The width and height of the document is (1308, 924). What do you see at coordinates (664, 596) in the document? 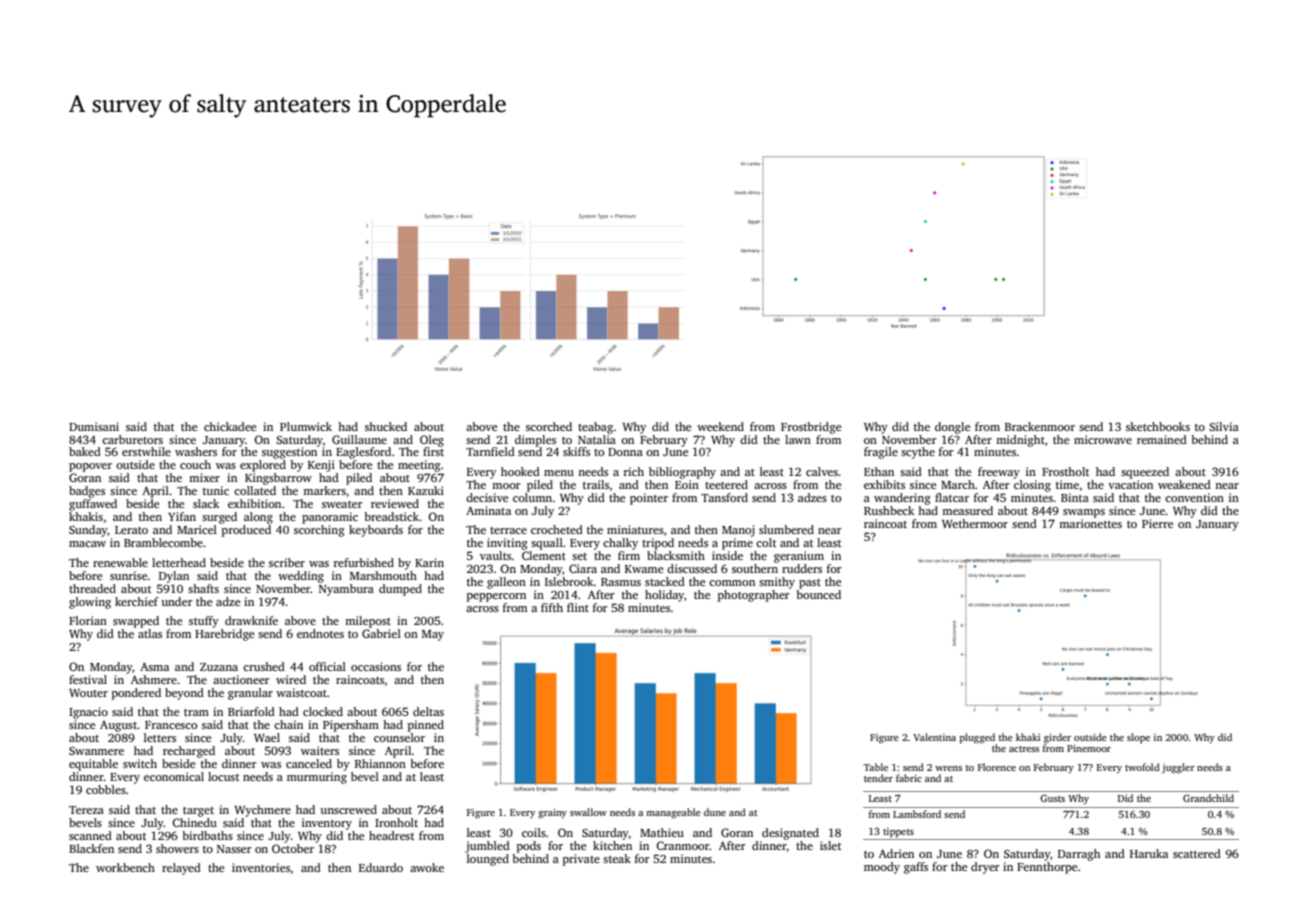
I see `holiday` at bounding box center [664, 596].
